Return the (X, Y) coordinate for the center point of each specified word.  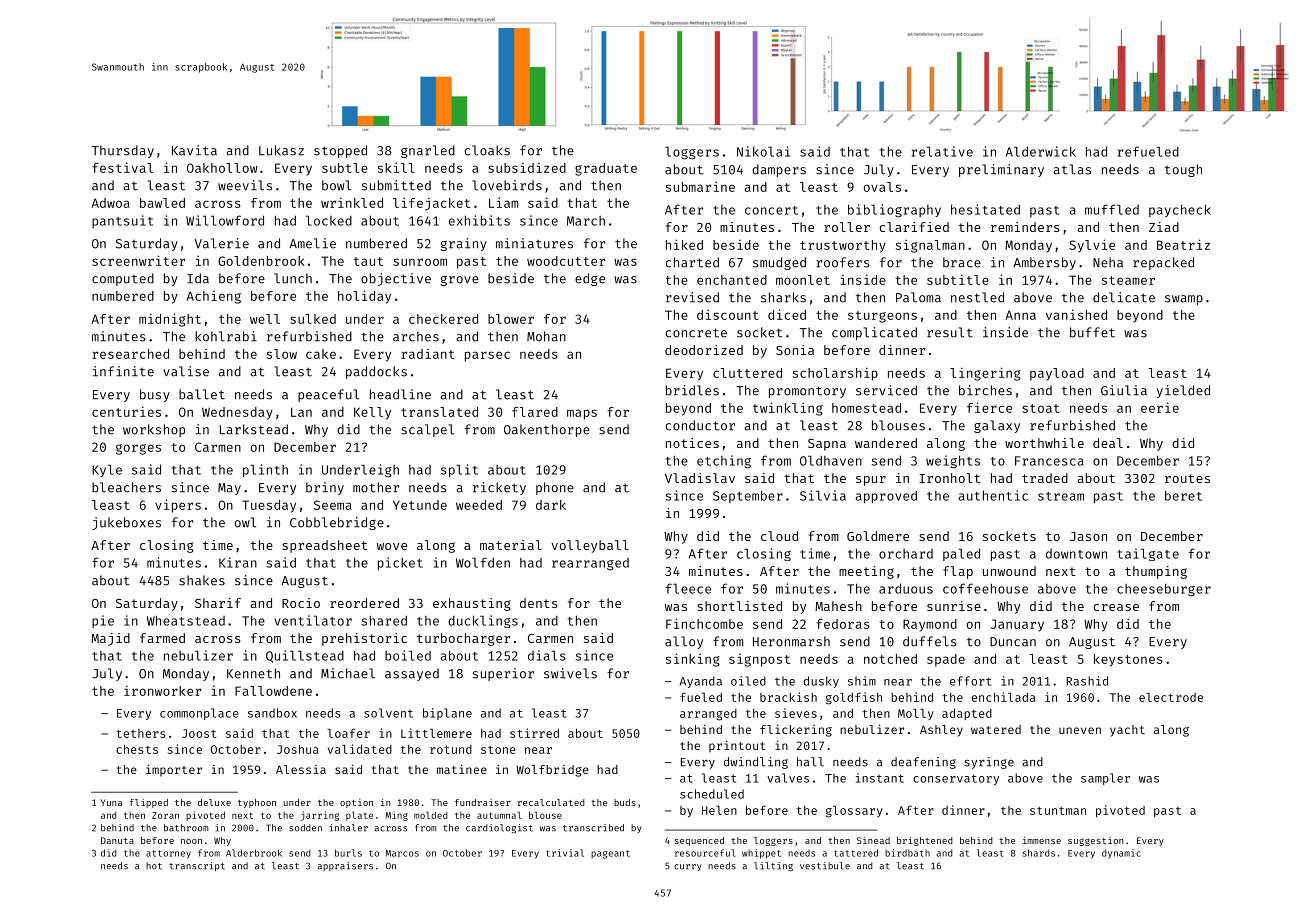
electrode (1171, 697)
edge (590, 279)
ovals (882, 187)
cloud (779, 536)
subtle (345, 168)
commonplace (199, 714)
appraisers (345, 866)
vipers (178, 506)
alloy (684, 642)
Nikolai (763, 151)
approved (886, 496)
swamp (1184, 300)
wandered (886, 443)
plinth (265, 470)
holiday (364, 297)
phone (555, 488)
